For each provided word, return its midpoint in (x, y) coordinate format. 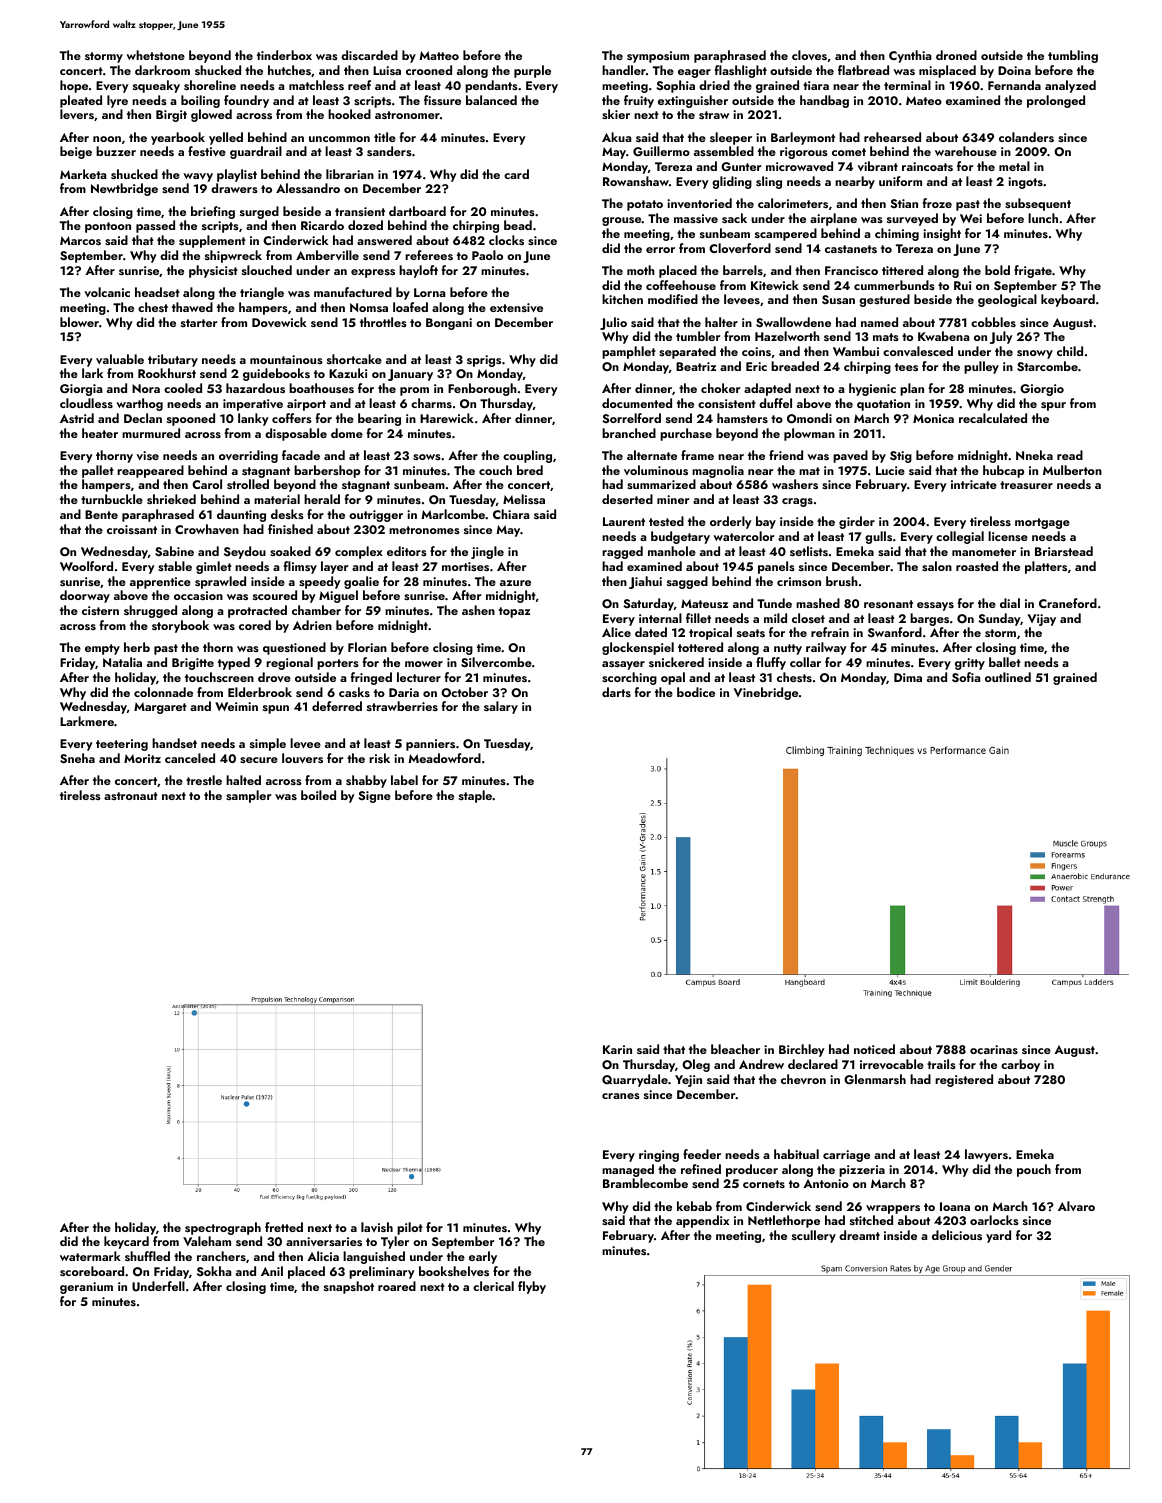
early (483, 1257)
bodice (696, 692)
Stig (901, 457)
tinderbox (284, 55)
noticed (874, 1049)
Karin (617, 1049)
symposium (658, 57)
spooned (191, 419)
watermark (90, 1256)
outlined (1008, 677)
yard (998, 1236)
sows (427, 457)
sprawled (220, 582)
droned (956, 55)
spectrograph (223, 1228)
